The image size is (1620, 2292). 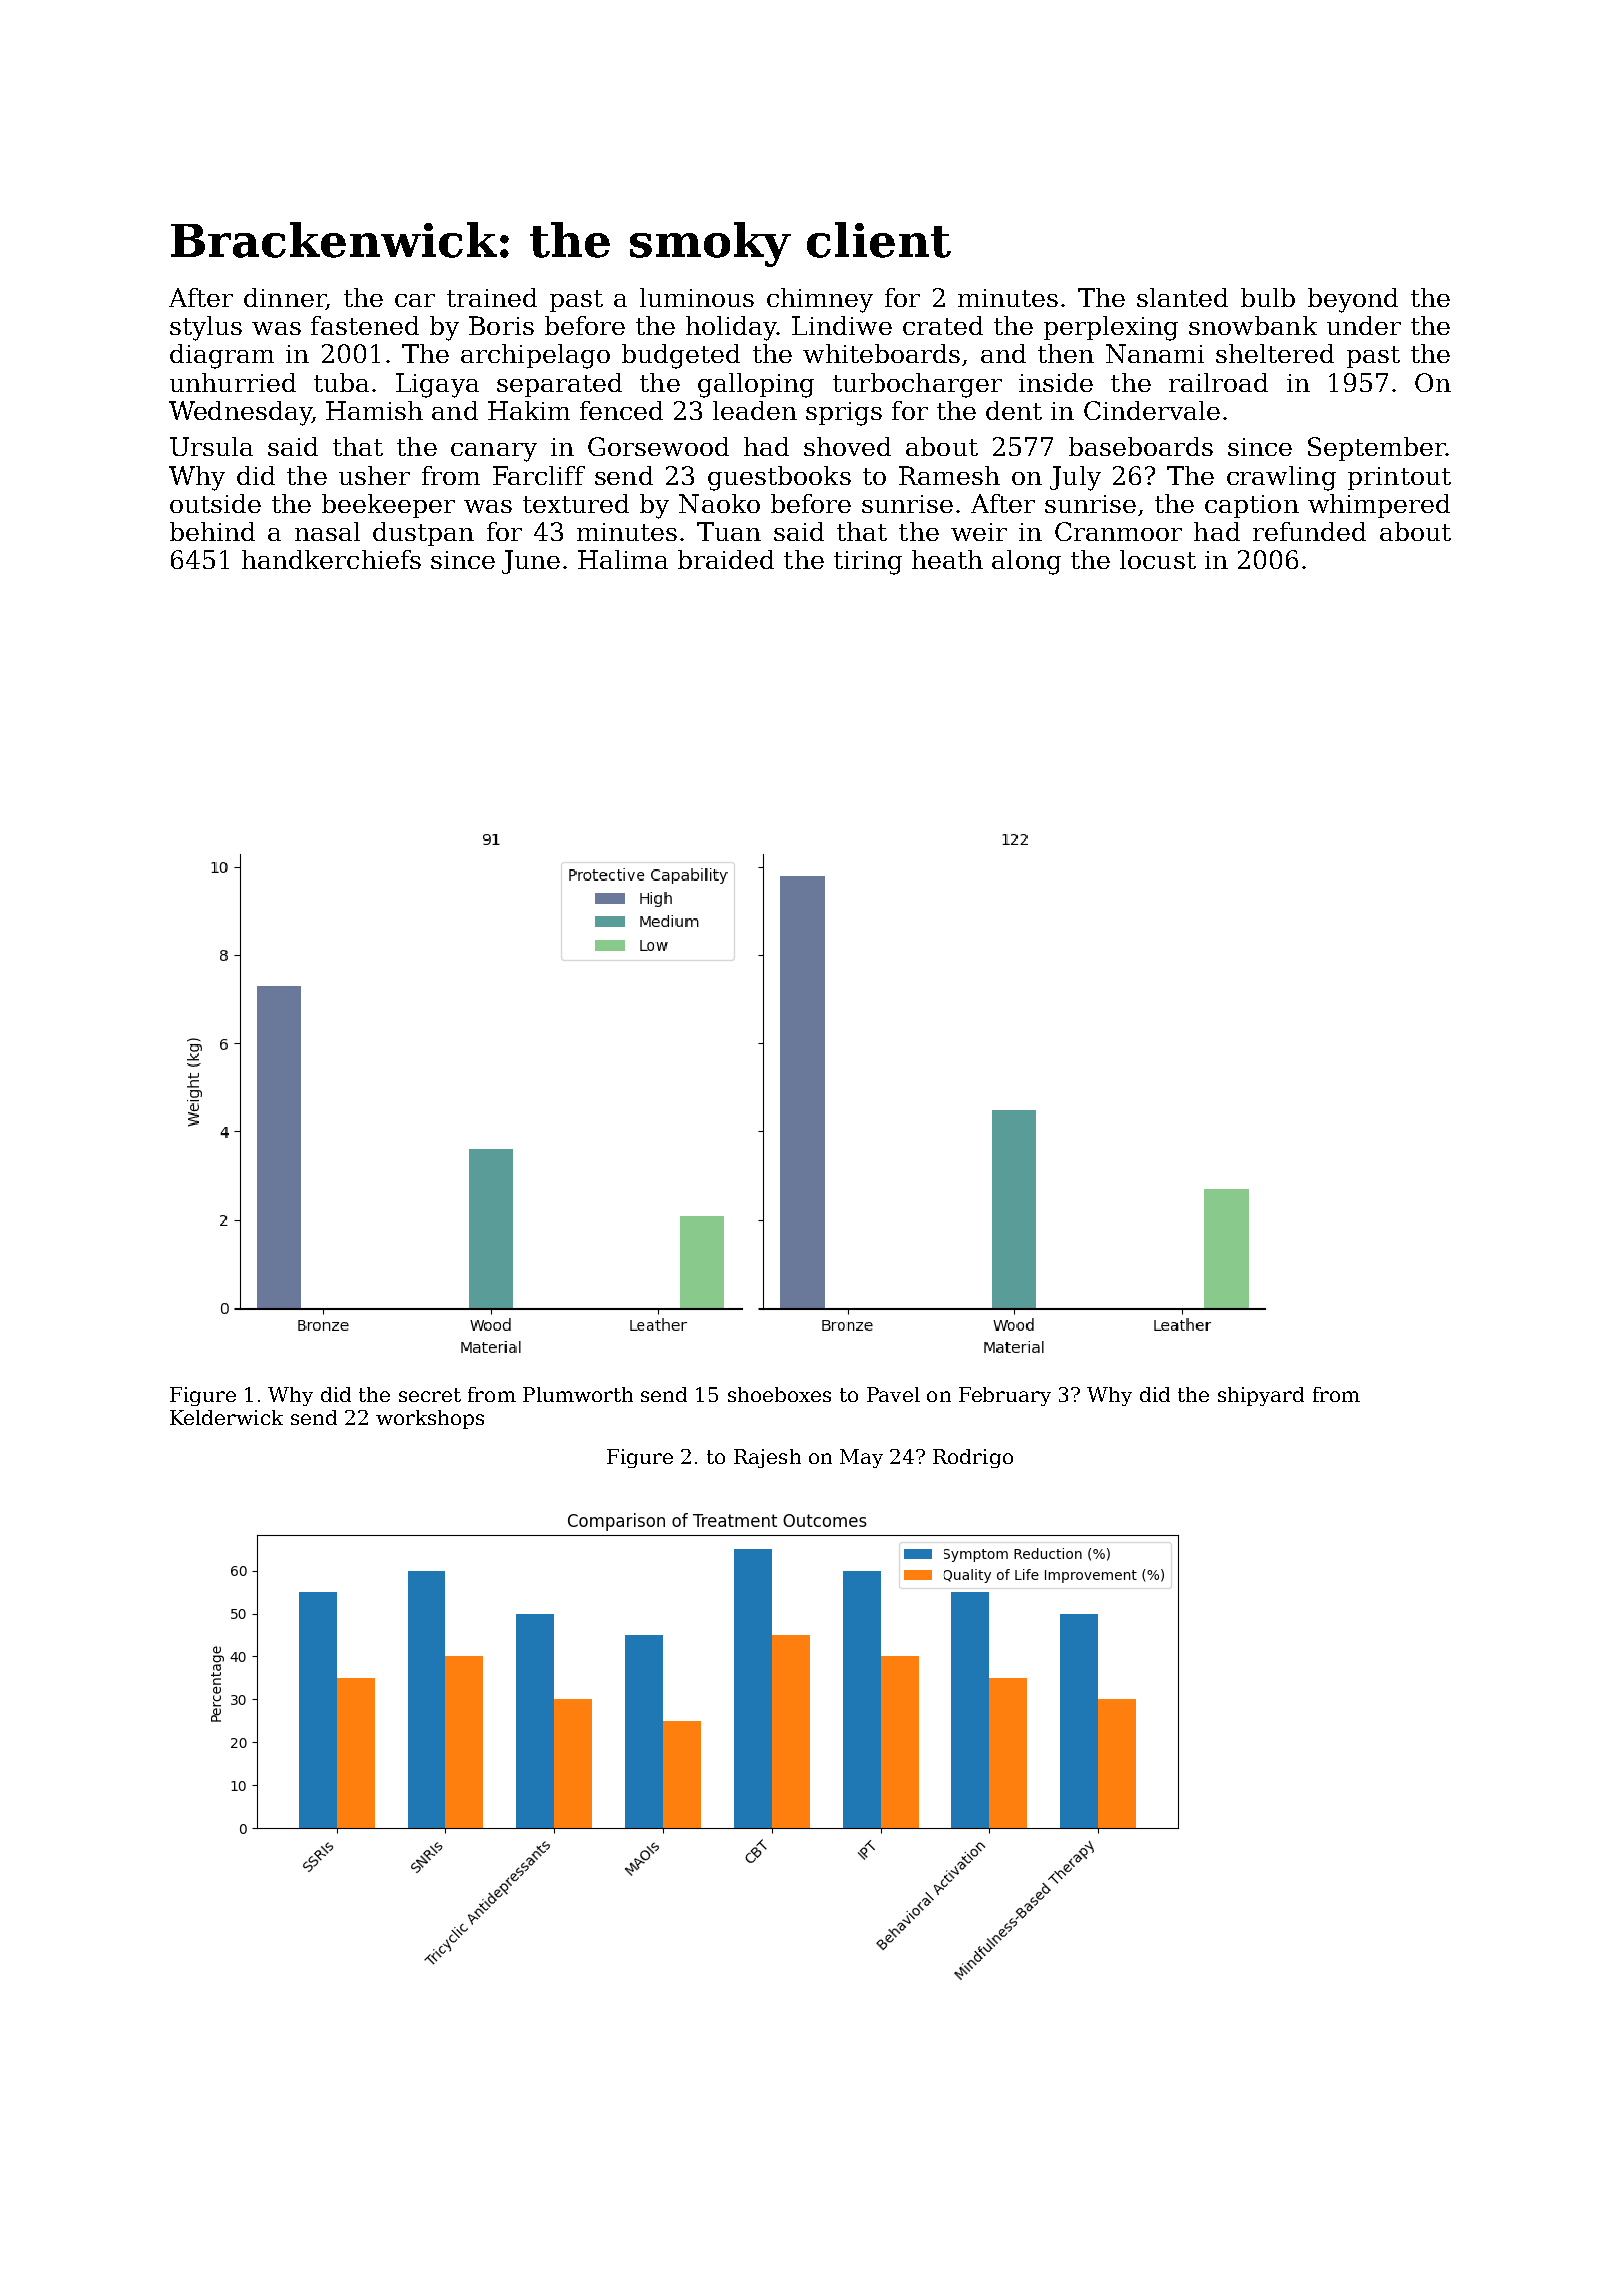 I want to click on secret, so click(x=430, y=1395).
